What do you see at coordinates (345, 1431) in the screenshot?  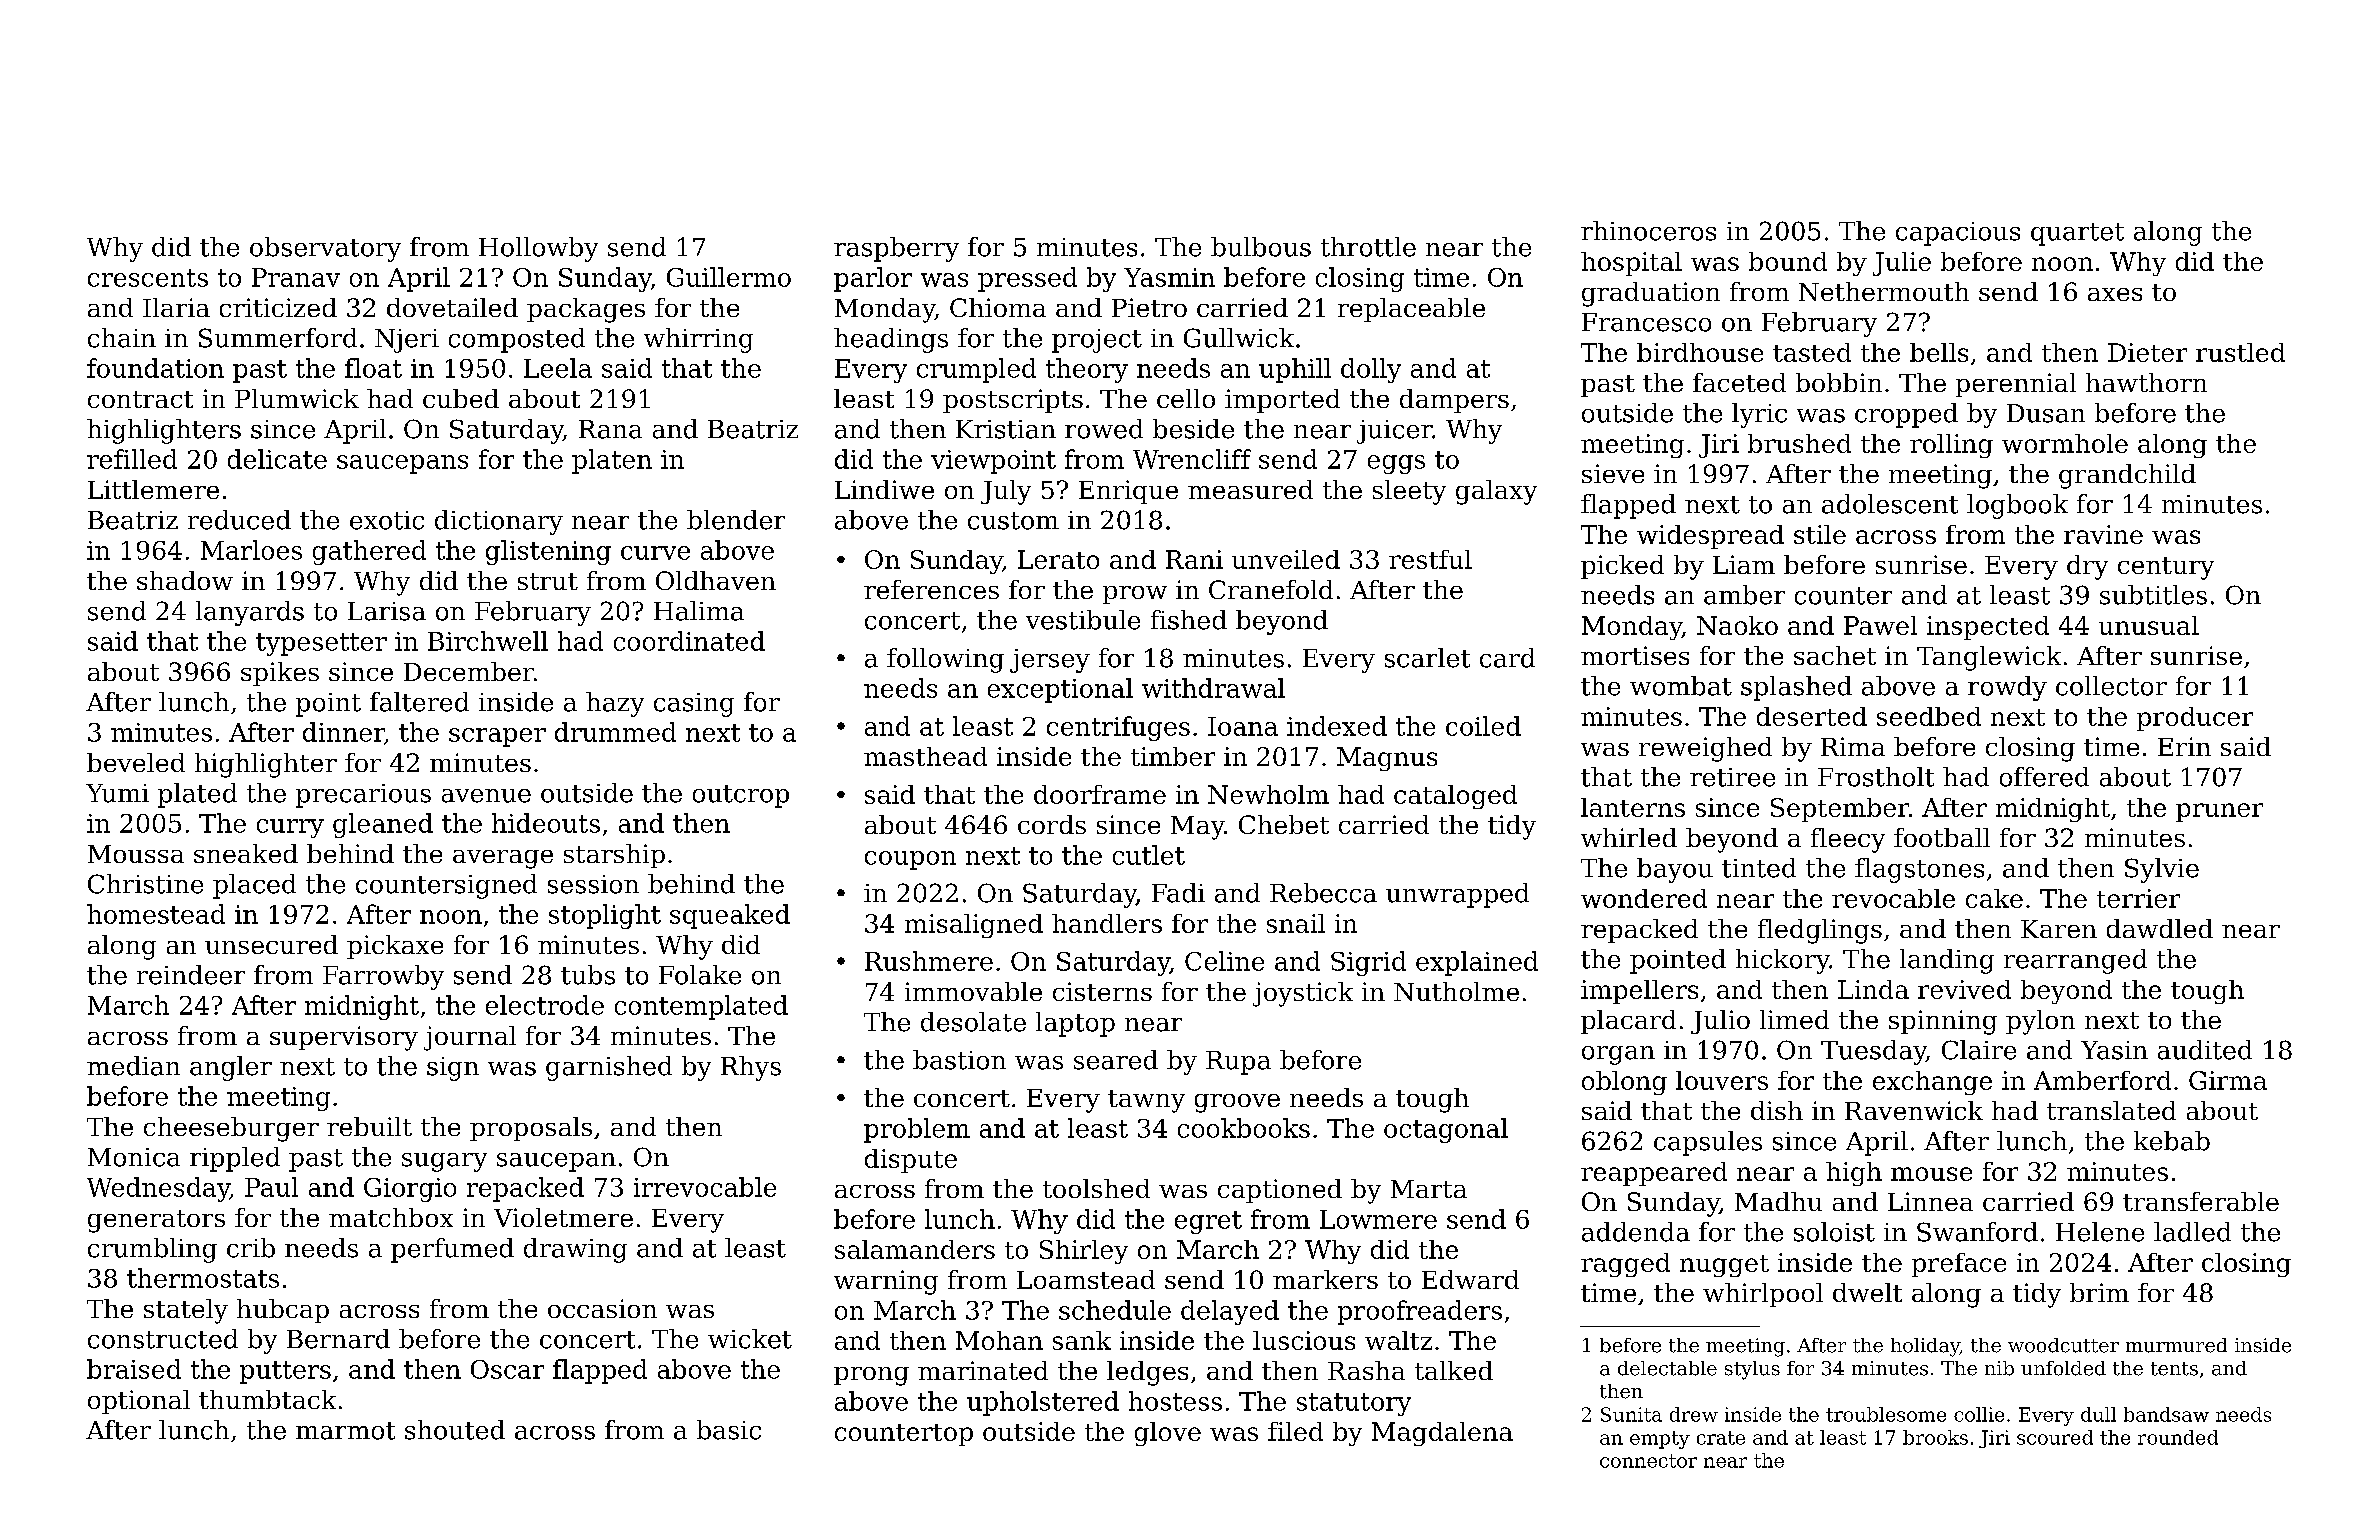 I see `marmot` at bounding box center [345, 1431].
